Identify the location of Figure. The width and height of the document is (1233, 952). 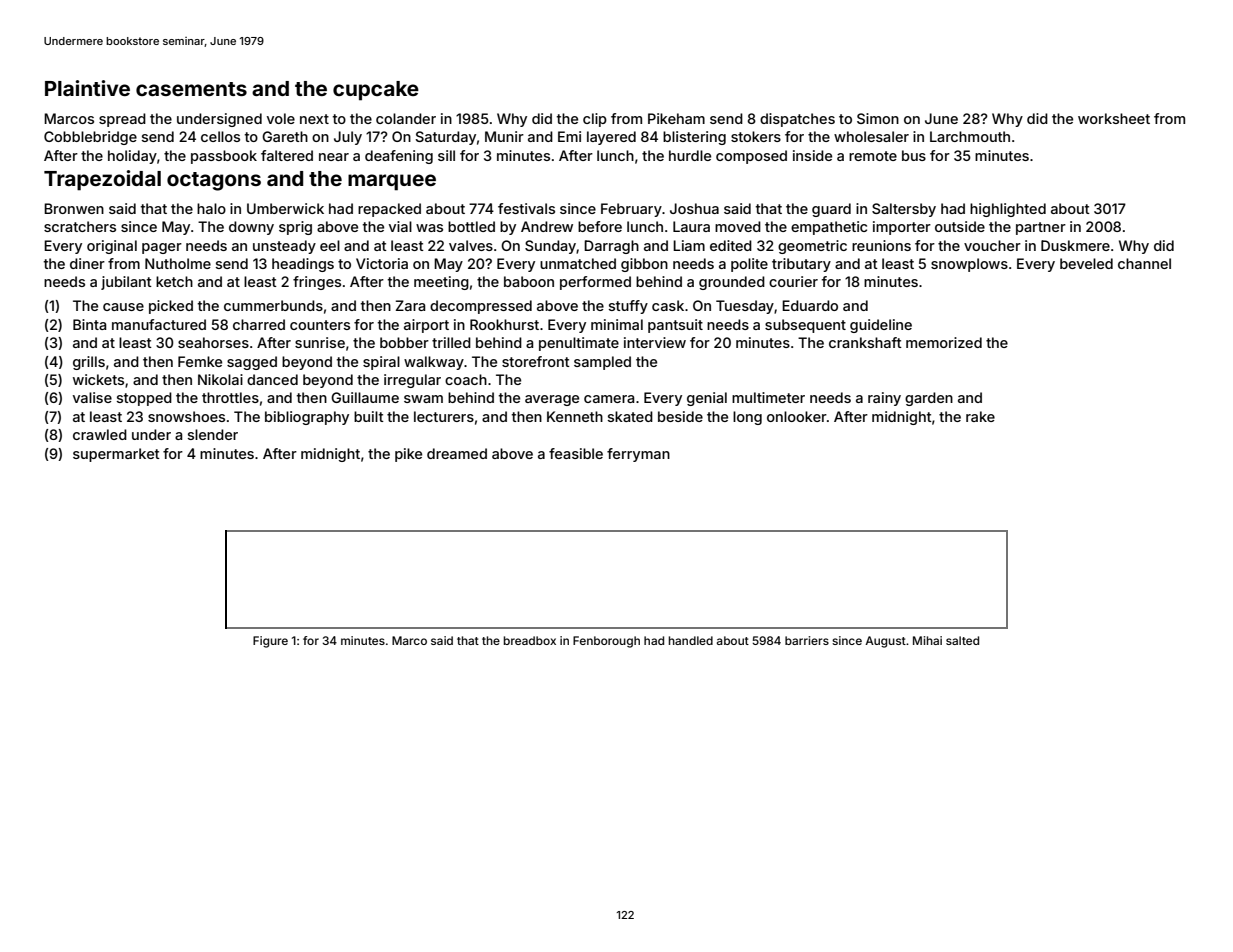
(270, 642).
